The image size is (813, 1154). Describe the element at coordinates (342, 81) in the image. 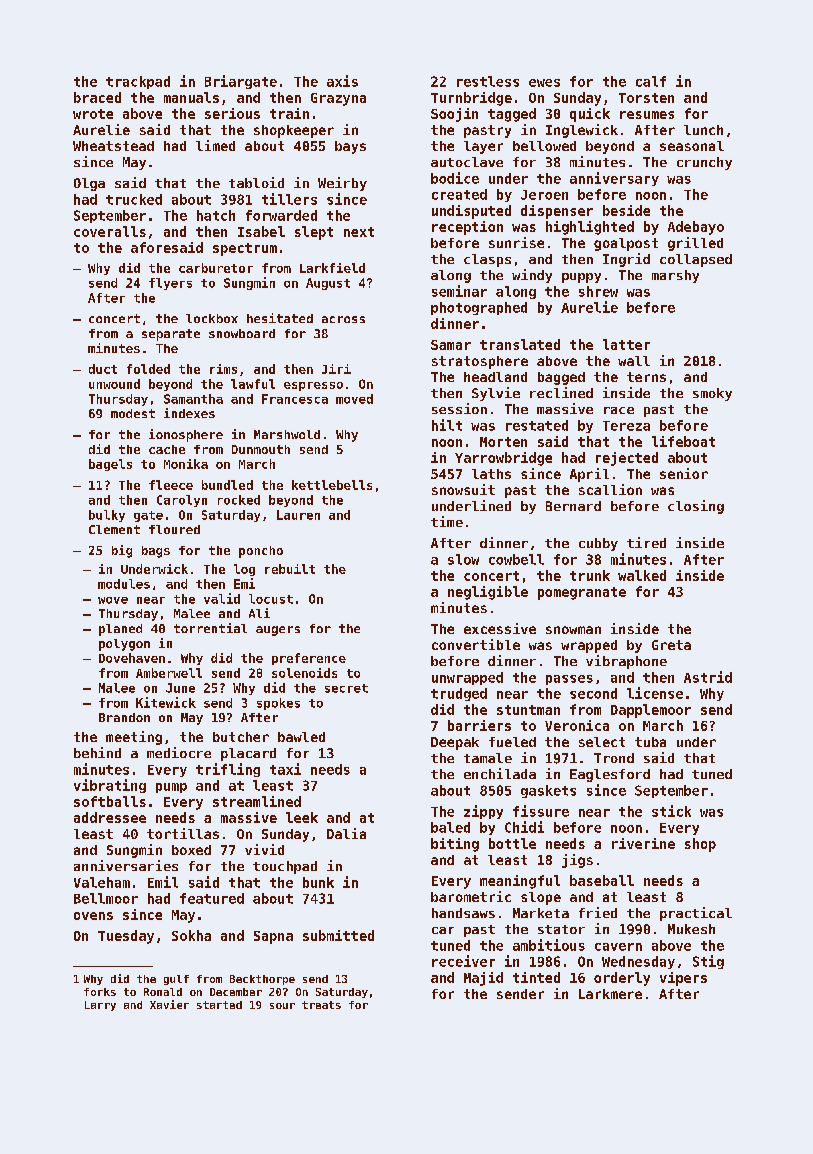

I see `axis` at that location.
